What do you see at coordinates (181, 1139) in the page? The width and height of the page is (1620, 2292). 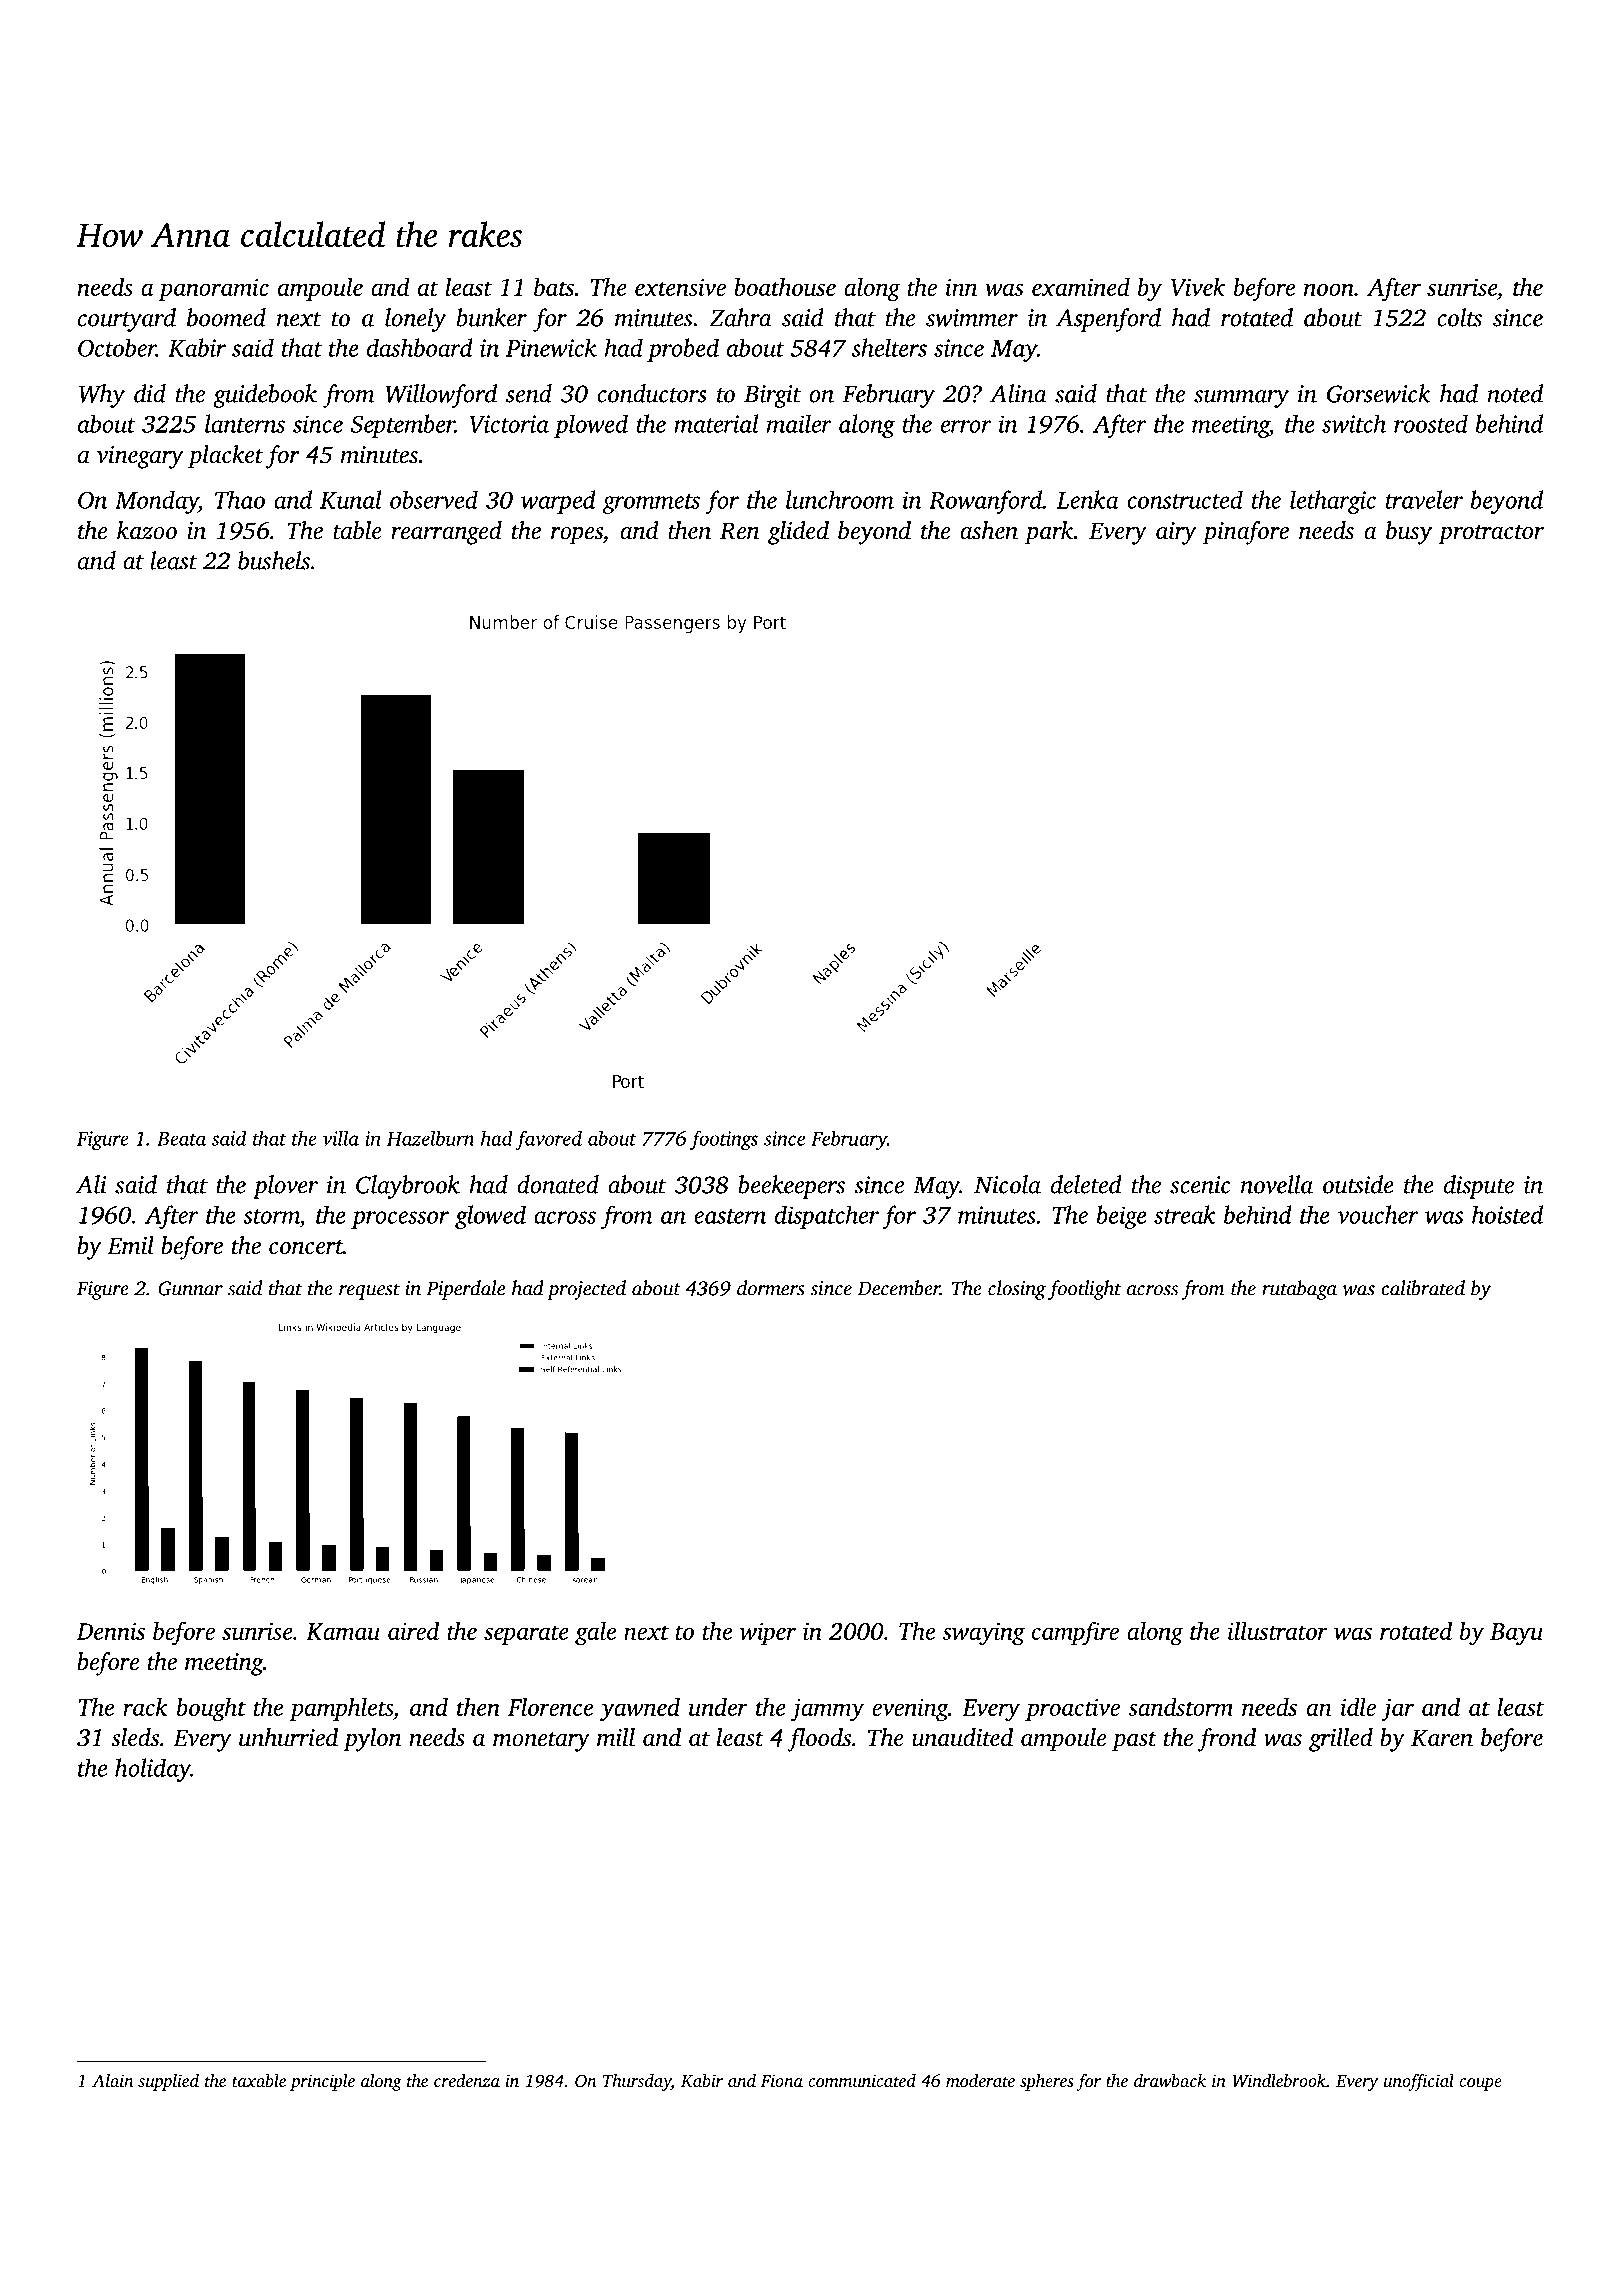 I see `Beata` at bounding box center [181, 1139].
